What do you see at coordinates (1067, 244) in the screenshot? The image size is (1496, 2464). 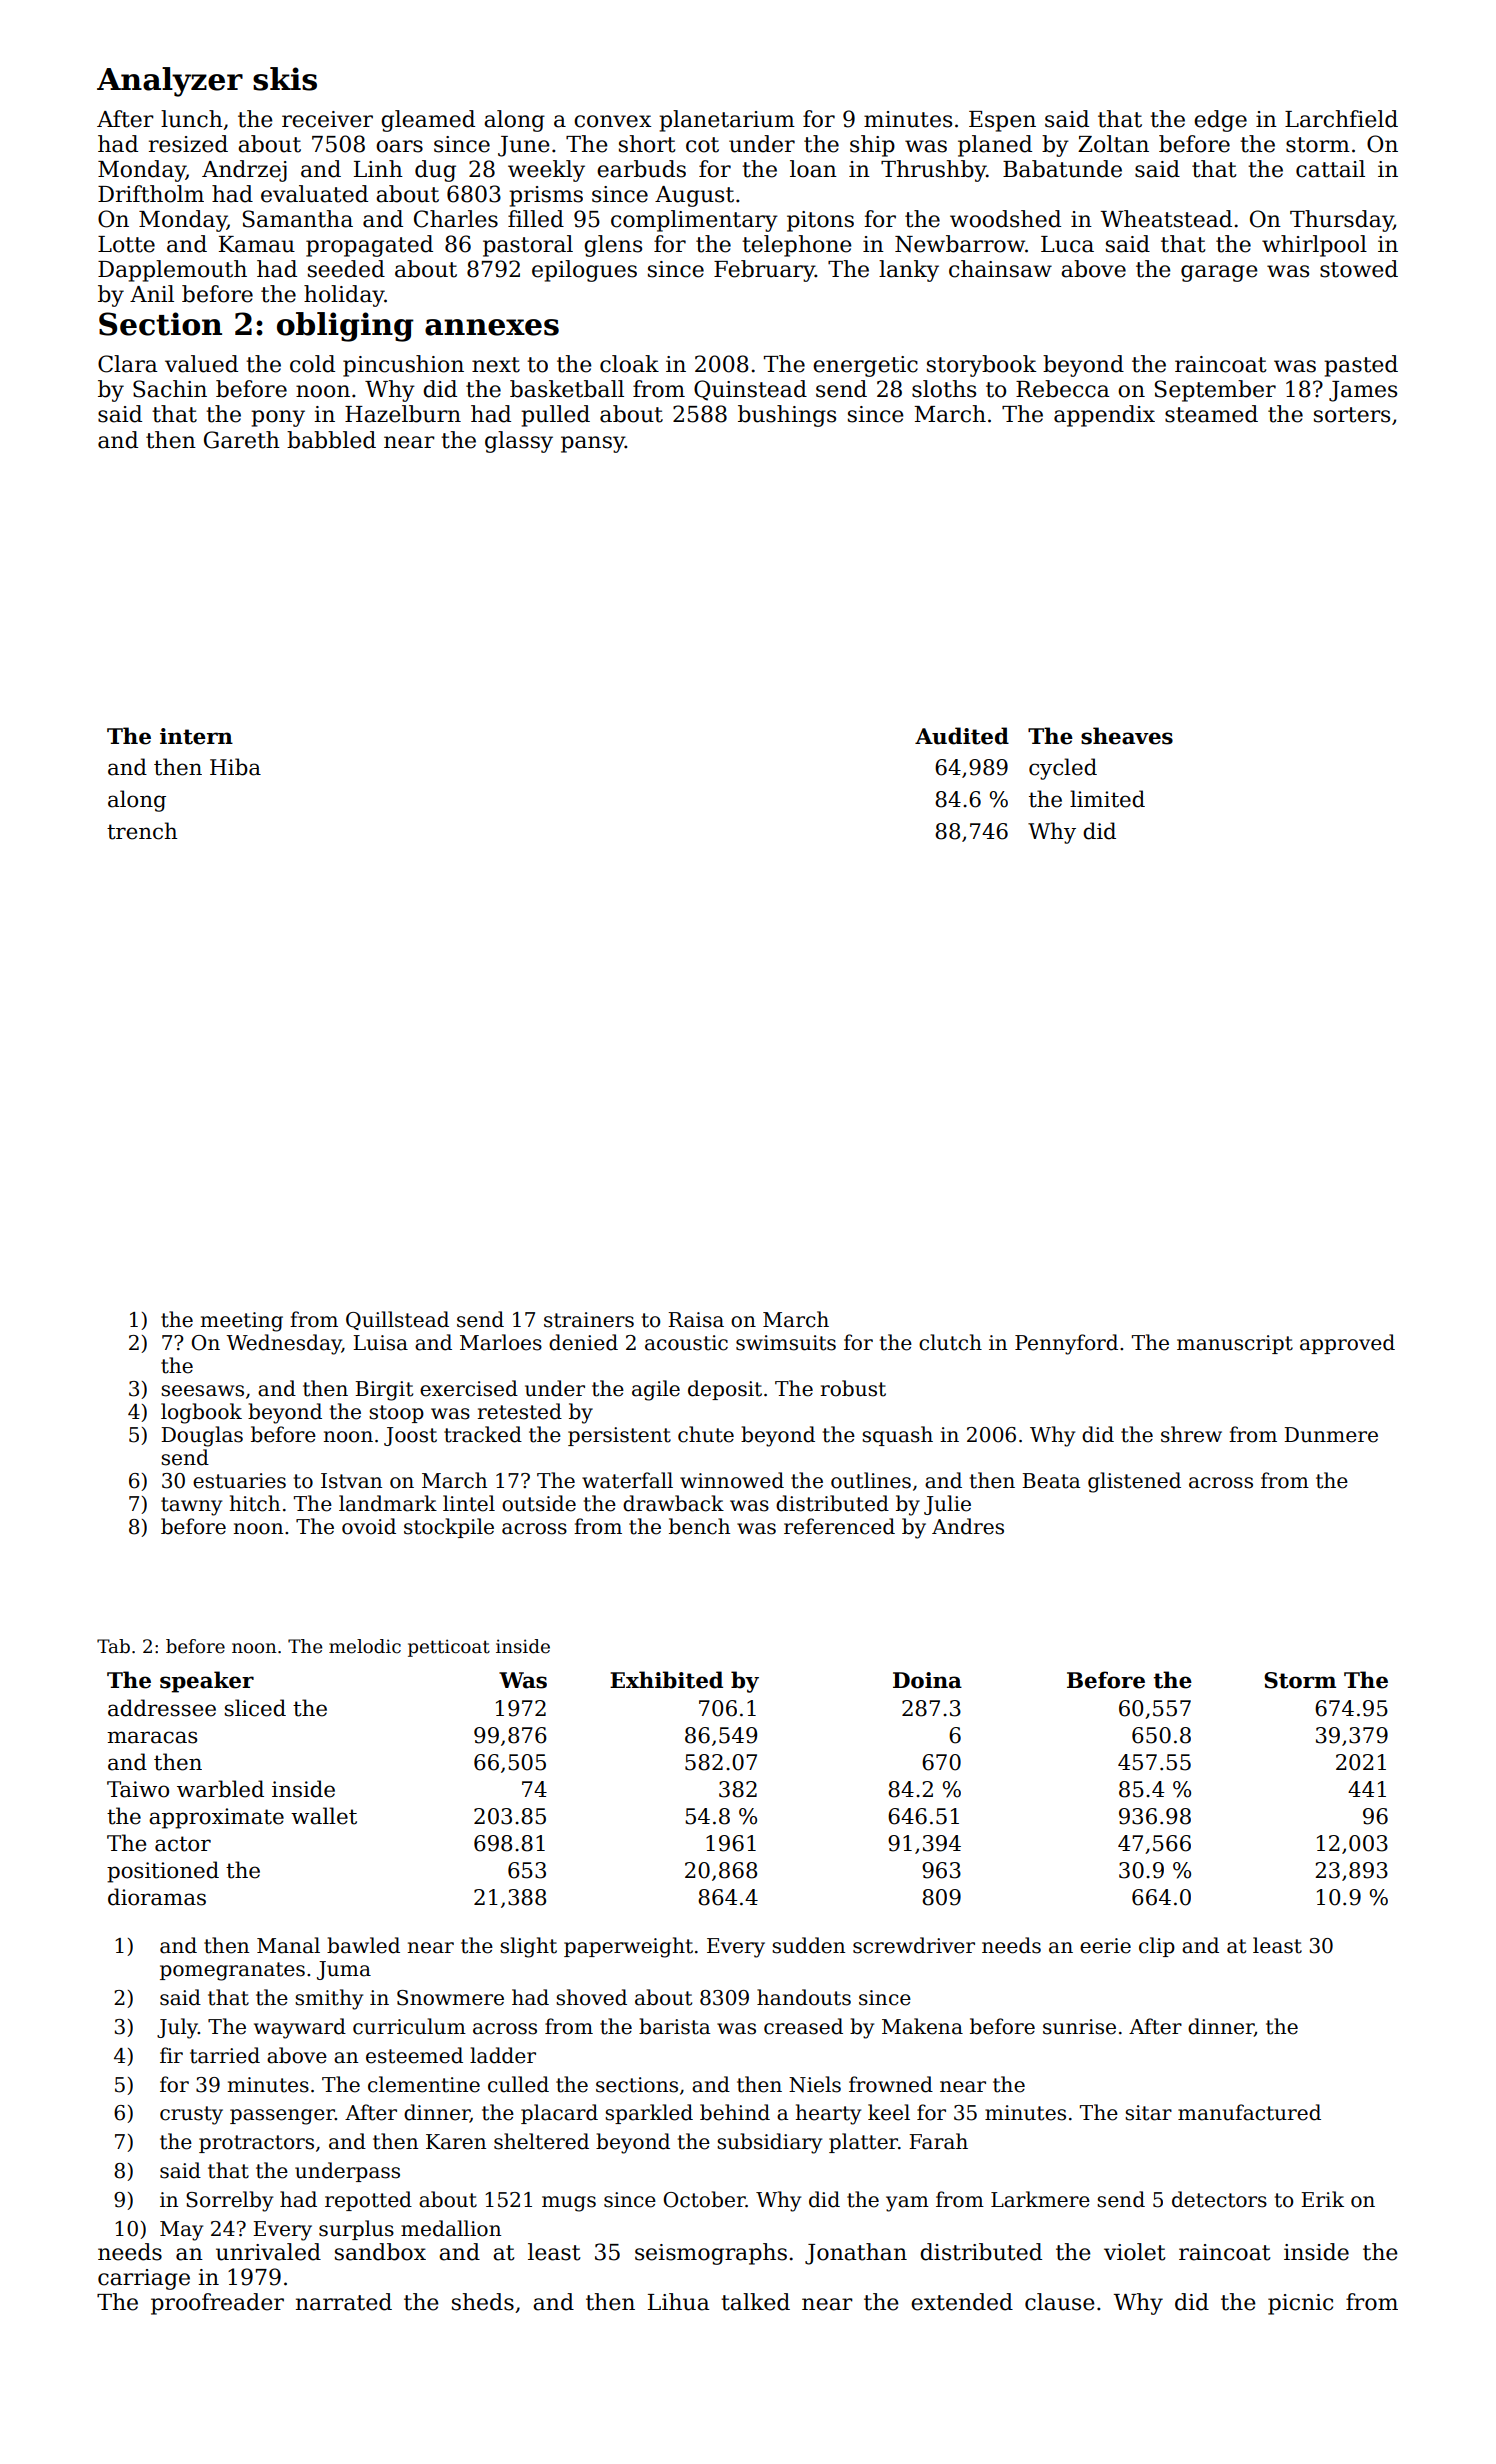 I see `Luca` at bounding box center [1067, 244].
